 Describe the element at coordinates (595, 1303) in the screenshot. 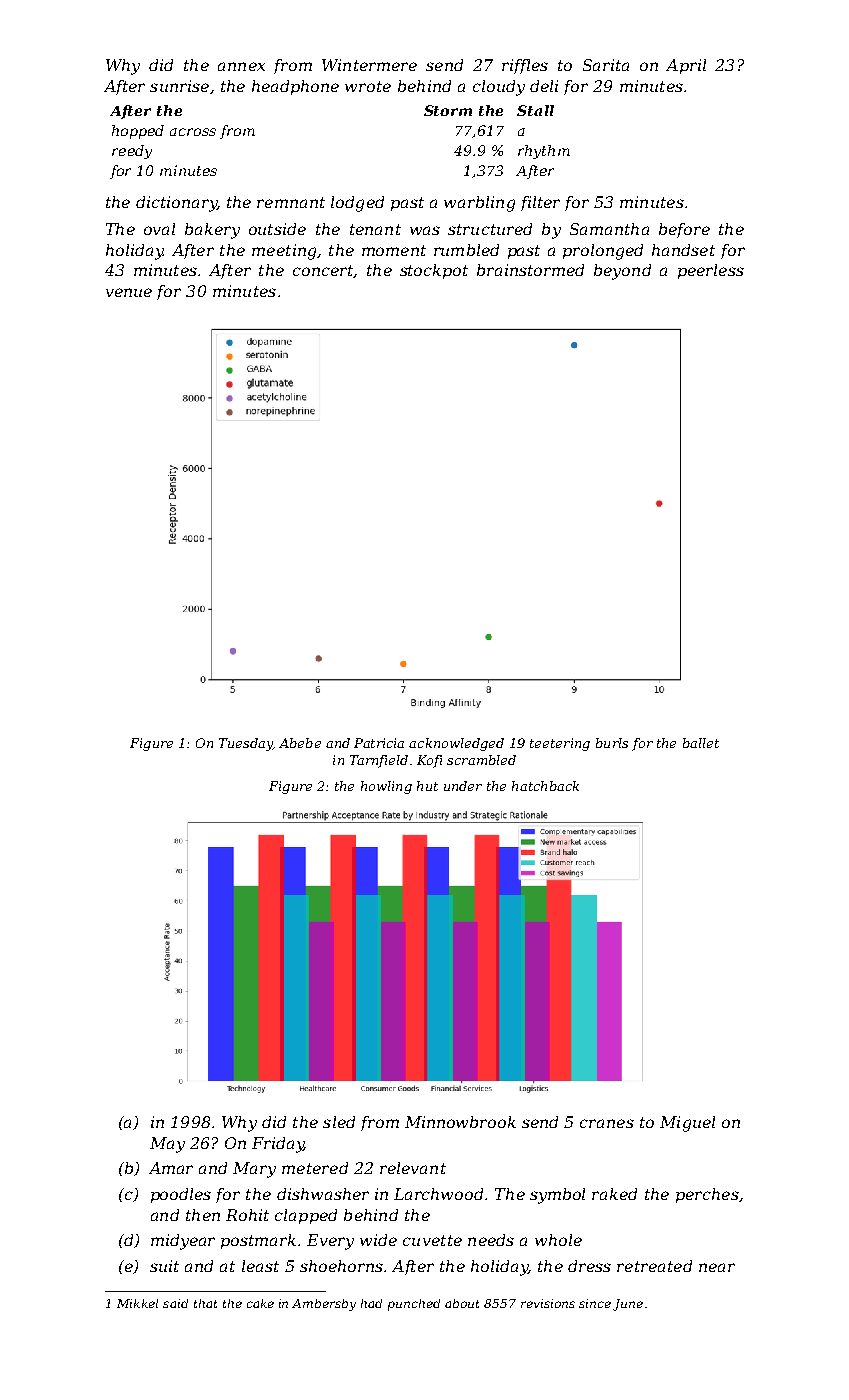

I see `since` at that location.
